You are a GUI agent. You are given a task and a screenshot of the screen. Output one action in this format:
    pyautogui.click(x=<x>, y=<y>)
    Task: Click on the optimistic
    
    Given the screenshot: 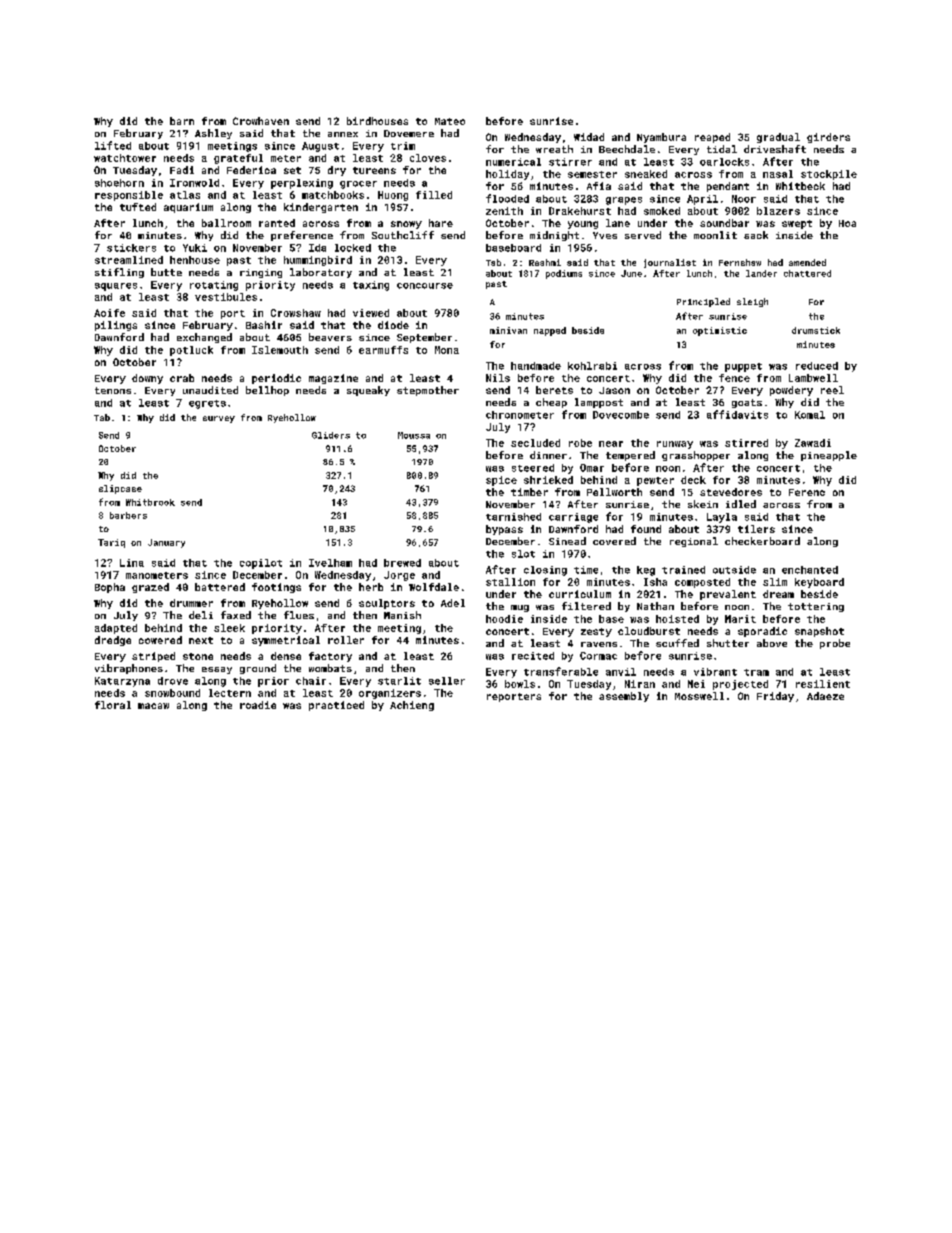 What is the action you would take?
    pyautogui.click(x=720, y=331)
